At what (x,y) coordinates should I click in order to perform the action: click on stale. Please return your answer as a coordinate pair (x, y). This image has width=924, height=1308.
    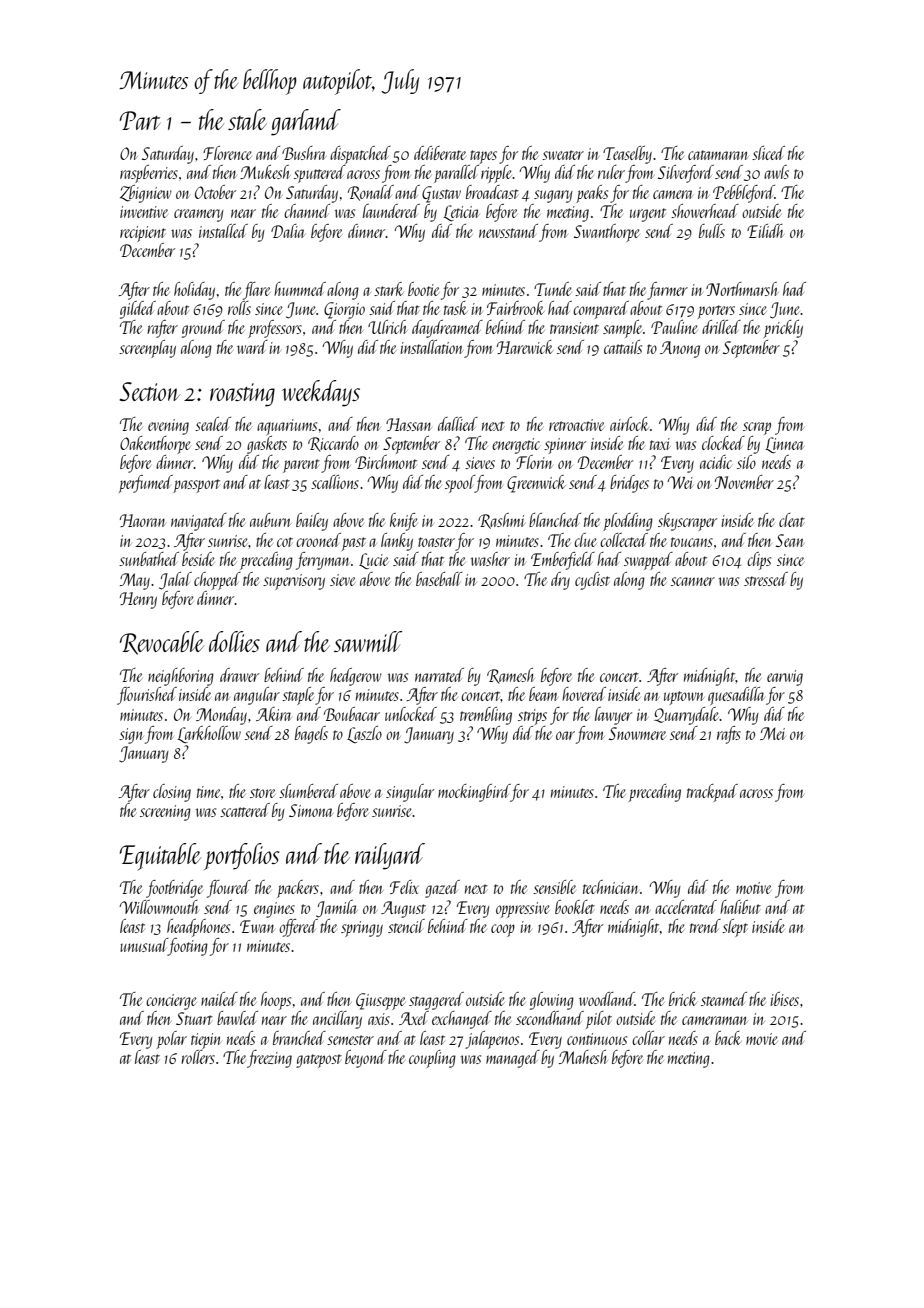
    Looking at the image, I should click on (247, 119).
